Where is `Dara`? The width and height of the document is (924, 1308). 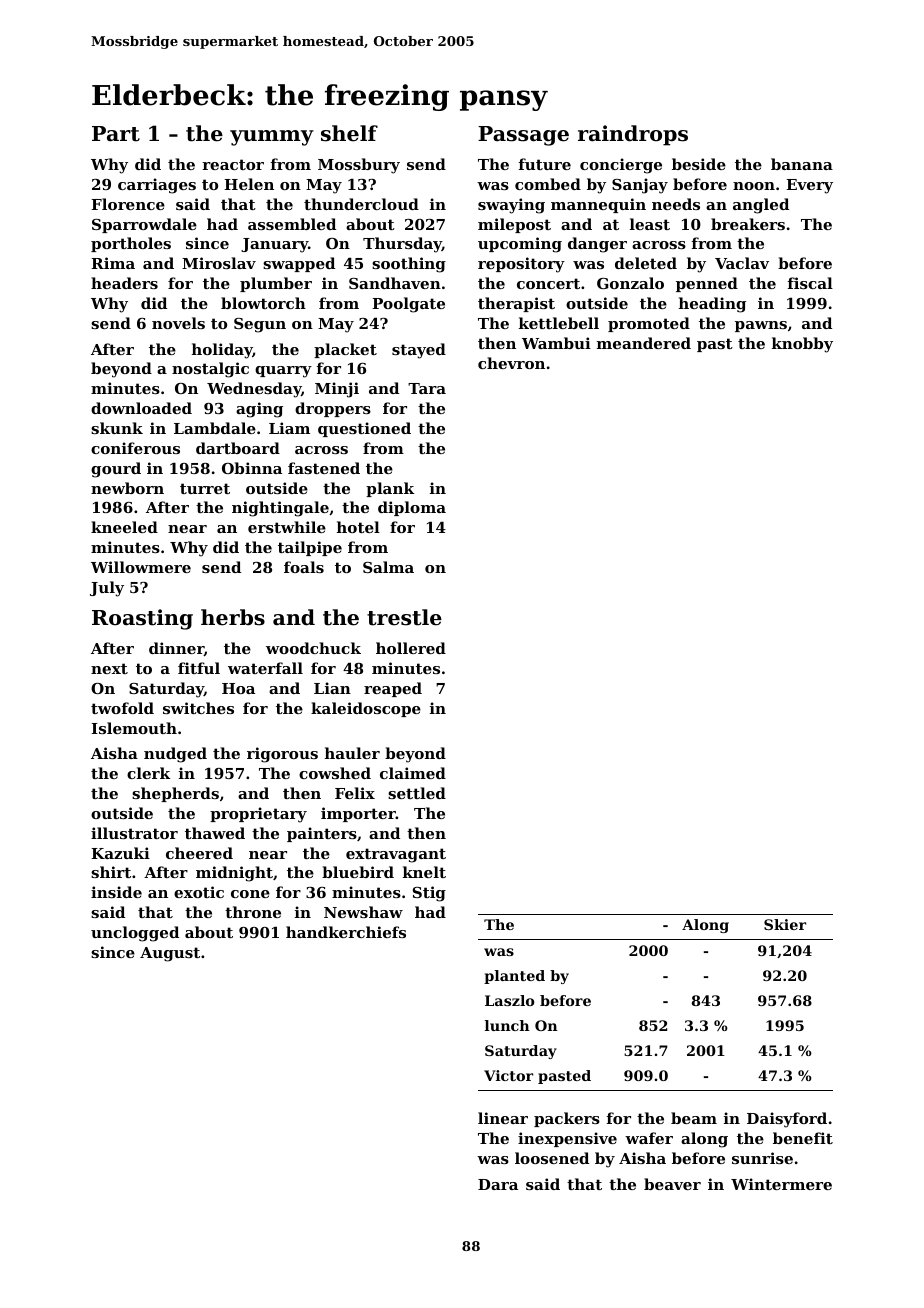
Dara is located at coordinates (498, 1184).
